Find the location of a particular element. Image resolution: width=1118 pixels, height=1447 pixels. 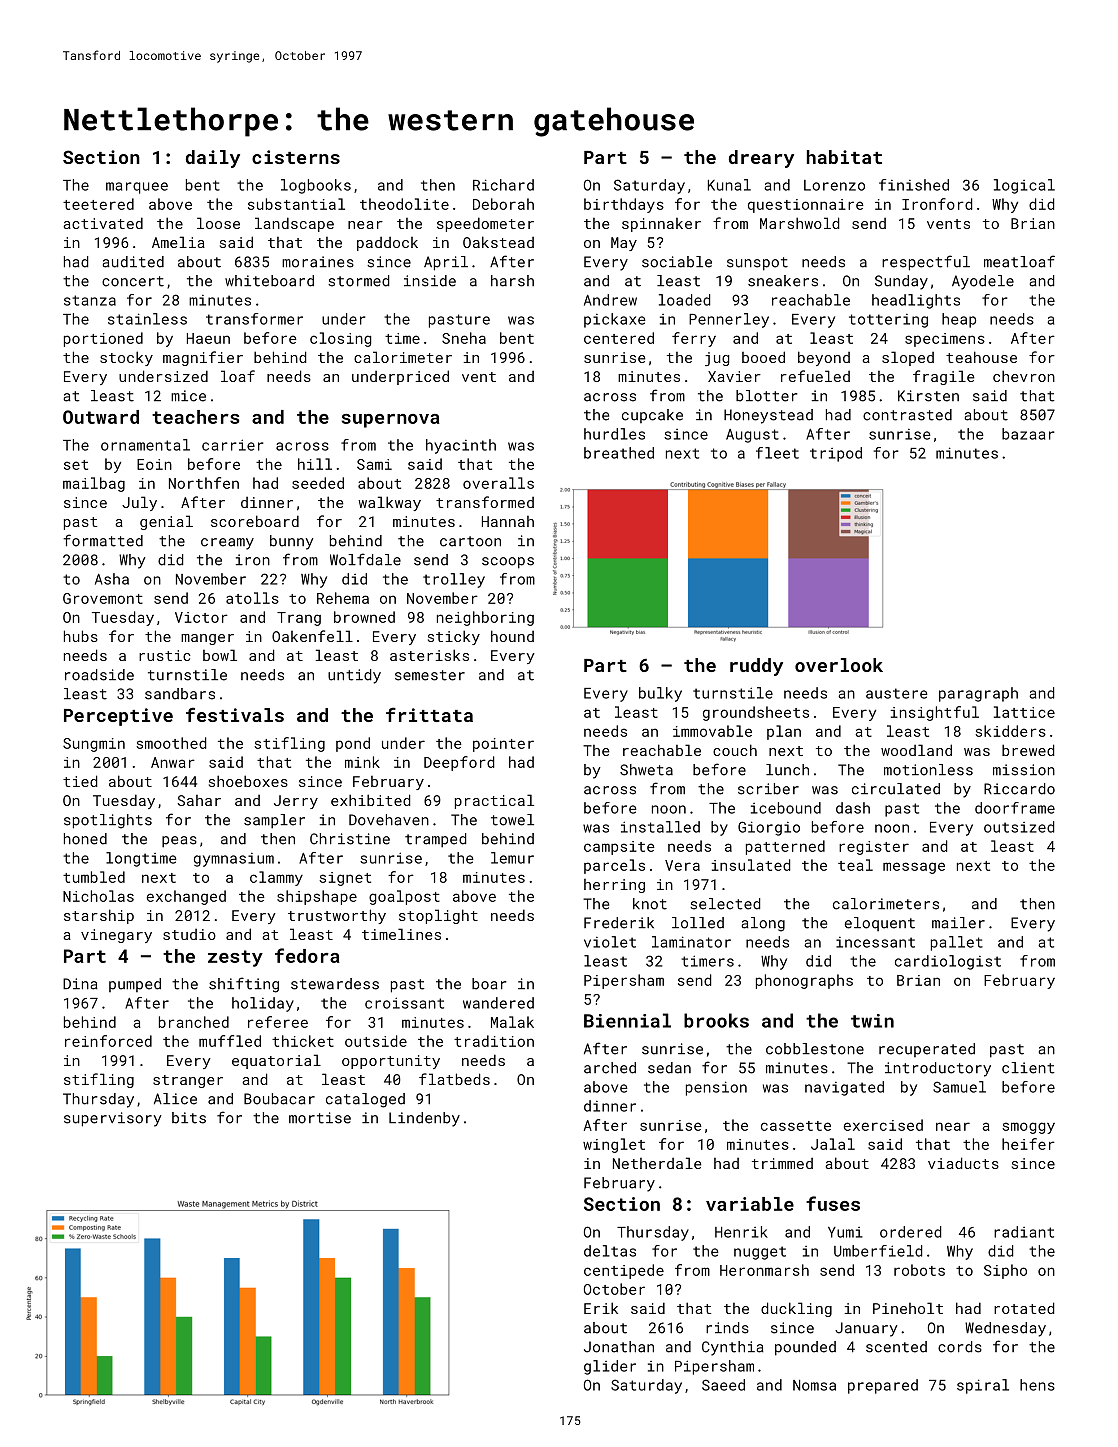

bits is located at coordinates (189, 1118).
